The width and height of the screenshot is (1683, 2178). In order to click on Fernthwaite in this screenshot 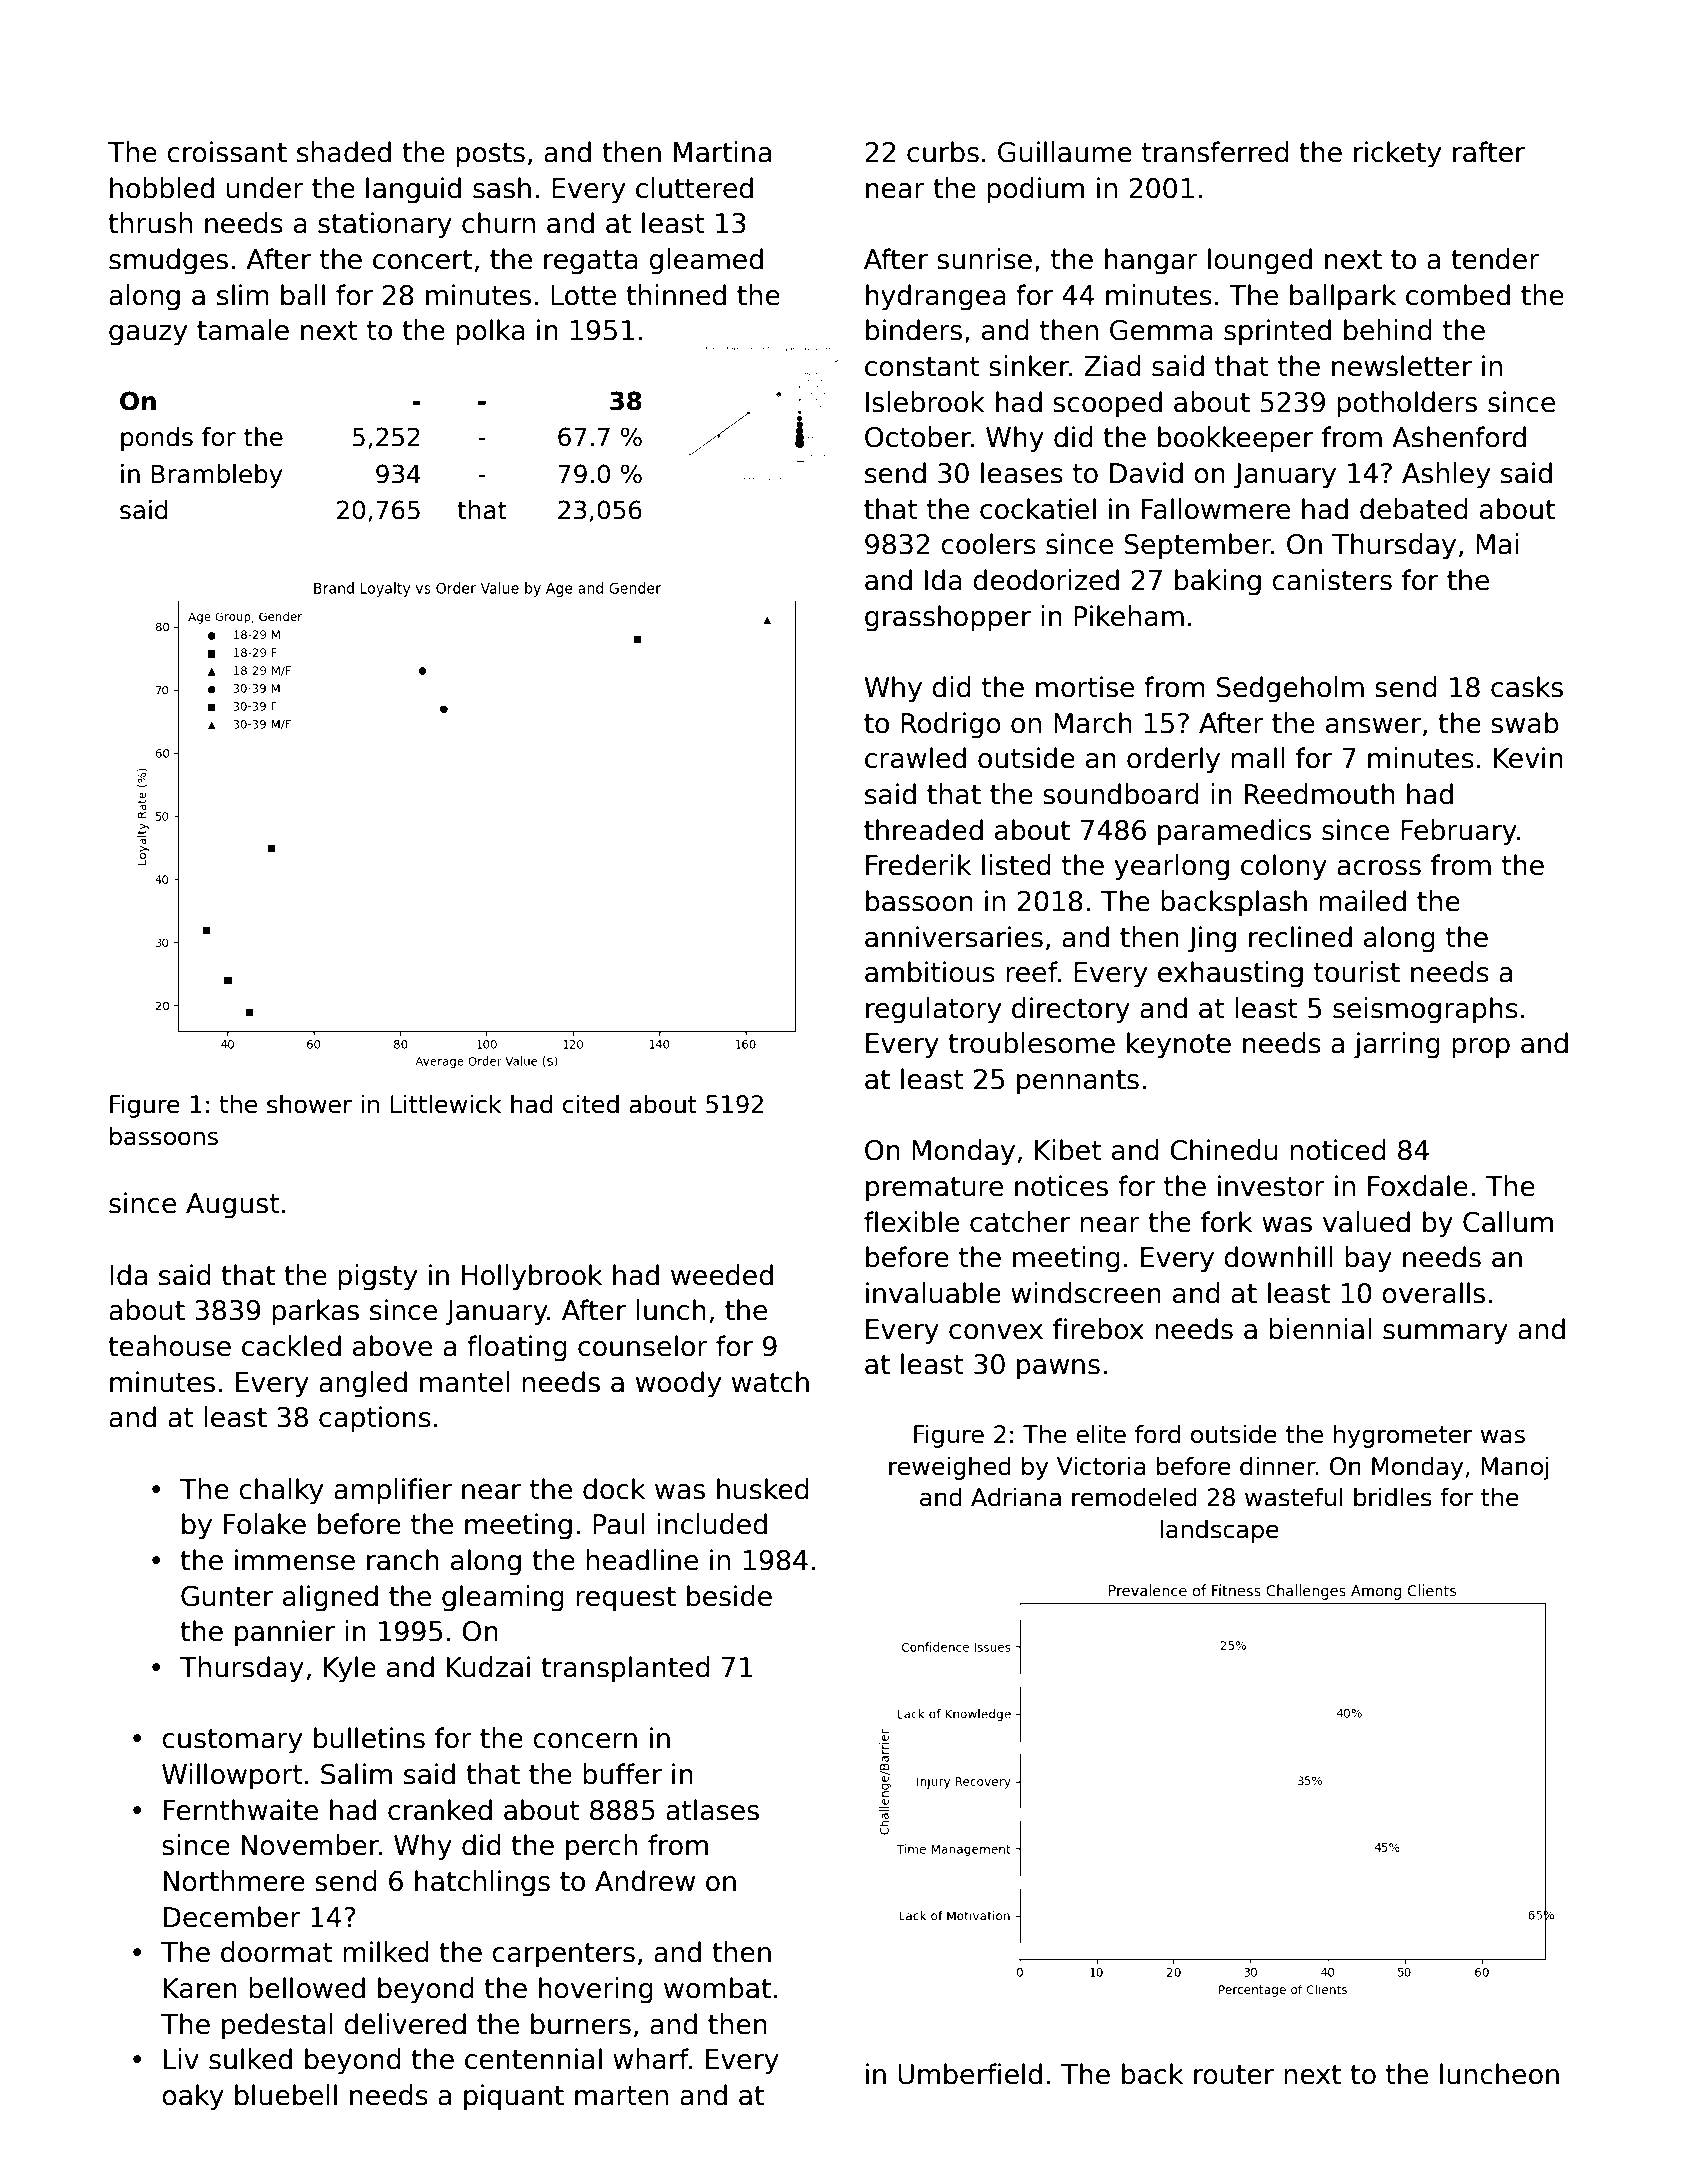, I will do `click(241, 1810)`.
